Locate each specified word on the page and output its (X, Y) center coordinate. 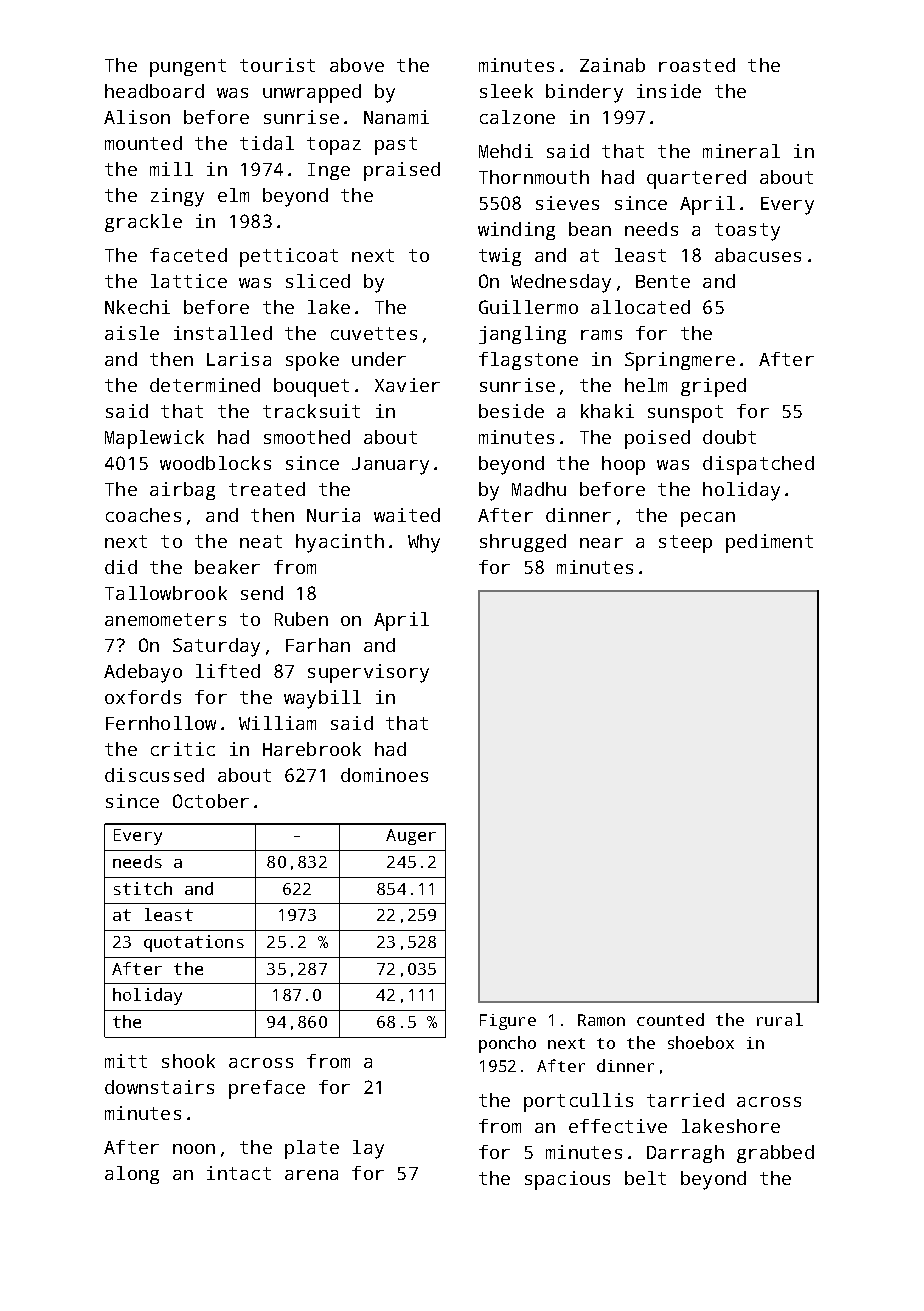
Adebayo (143, 673)
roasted (697, 65)
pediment (769, 543)
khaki (607, 411)
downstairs (159, 1087)
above (357, 65)
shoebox (701, 1042)
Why (424, 543)
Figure (508, 1022)
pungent (188, 68)
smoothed (307, 437)
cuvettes (374, 333)
